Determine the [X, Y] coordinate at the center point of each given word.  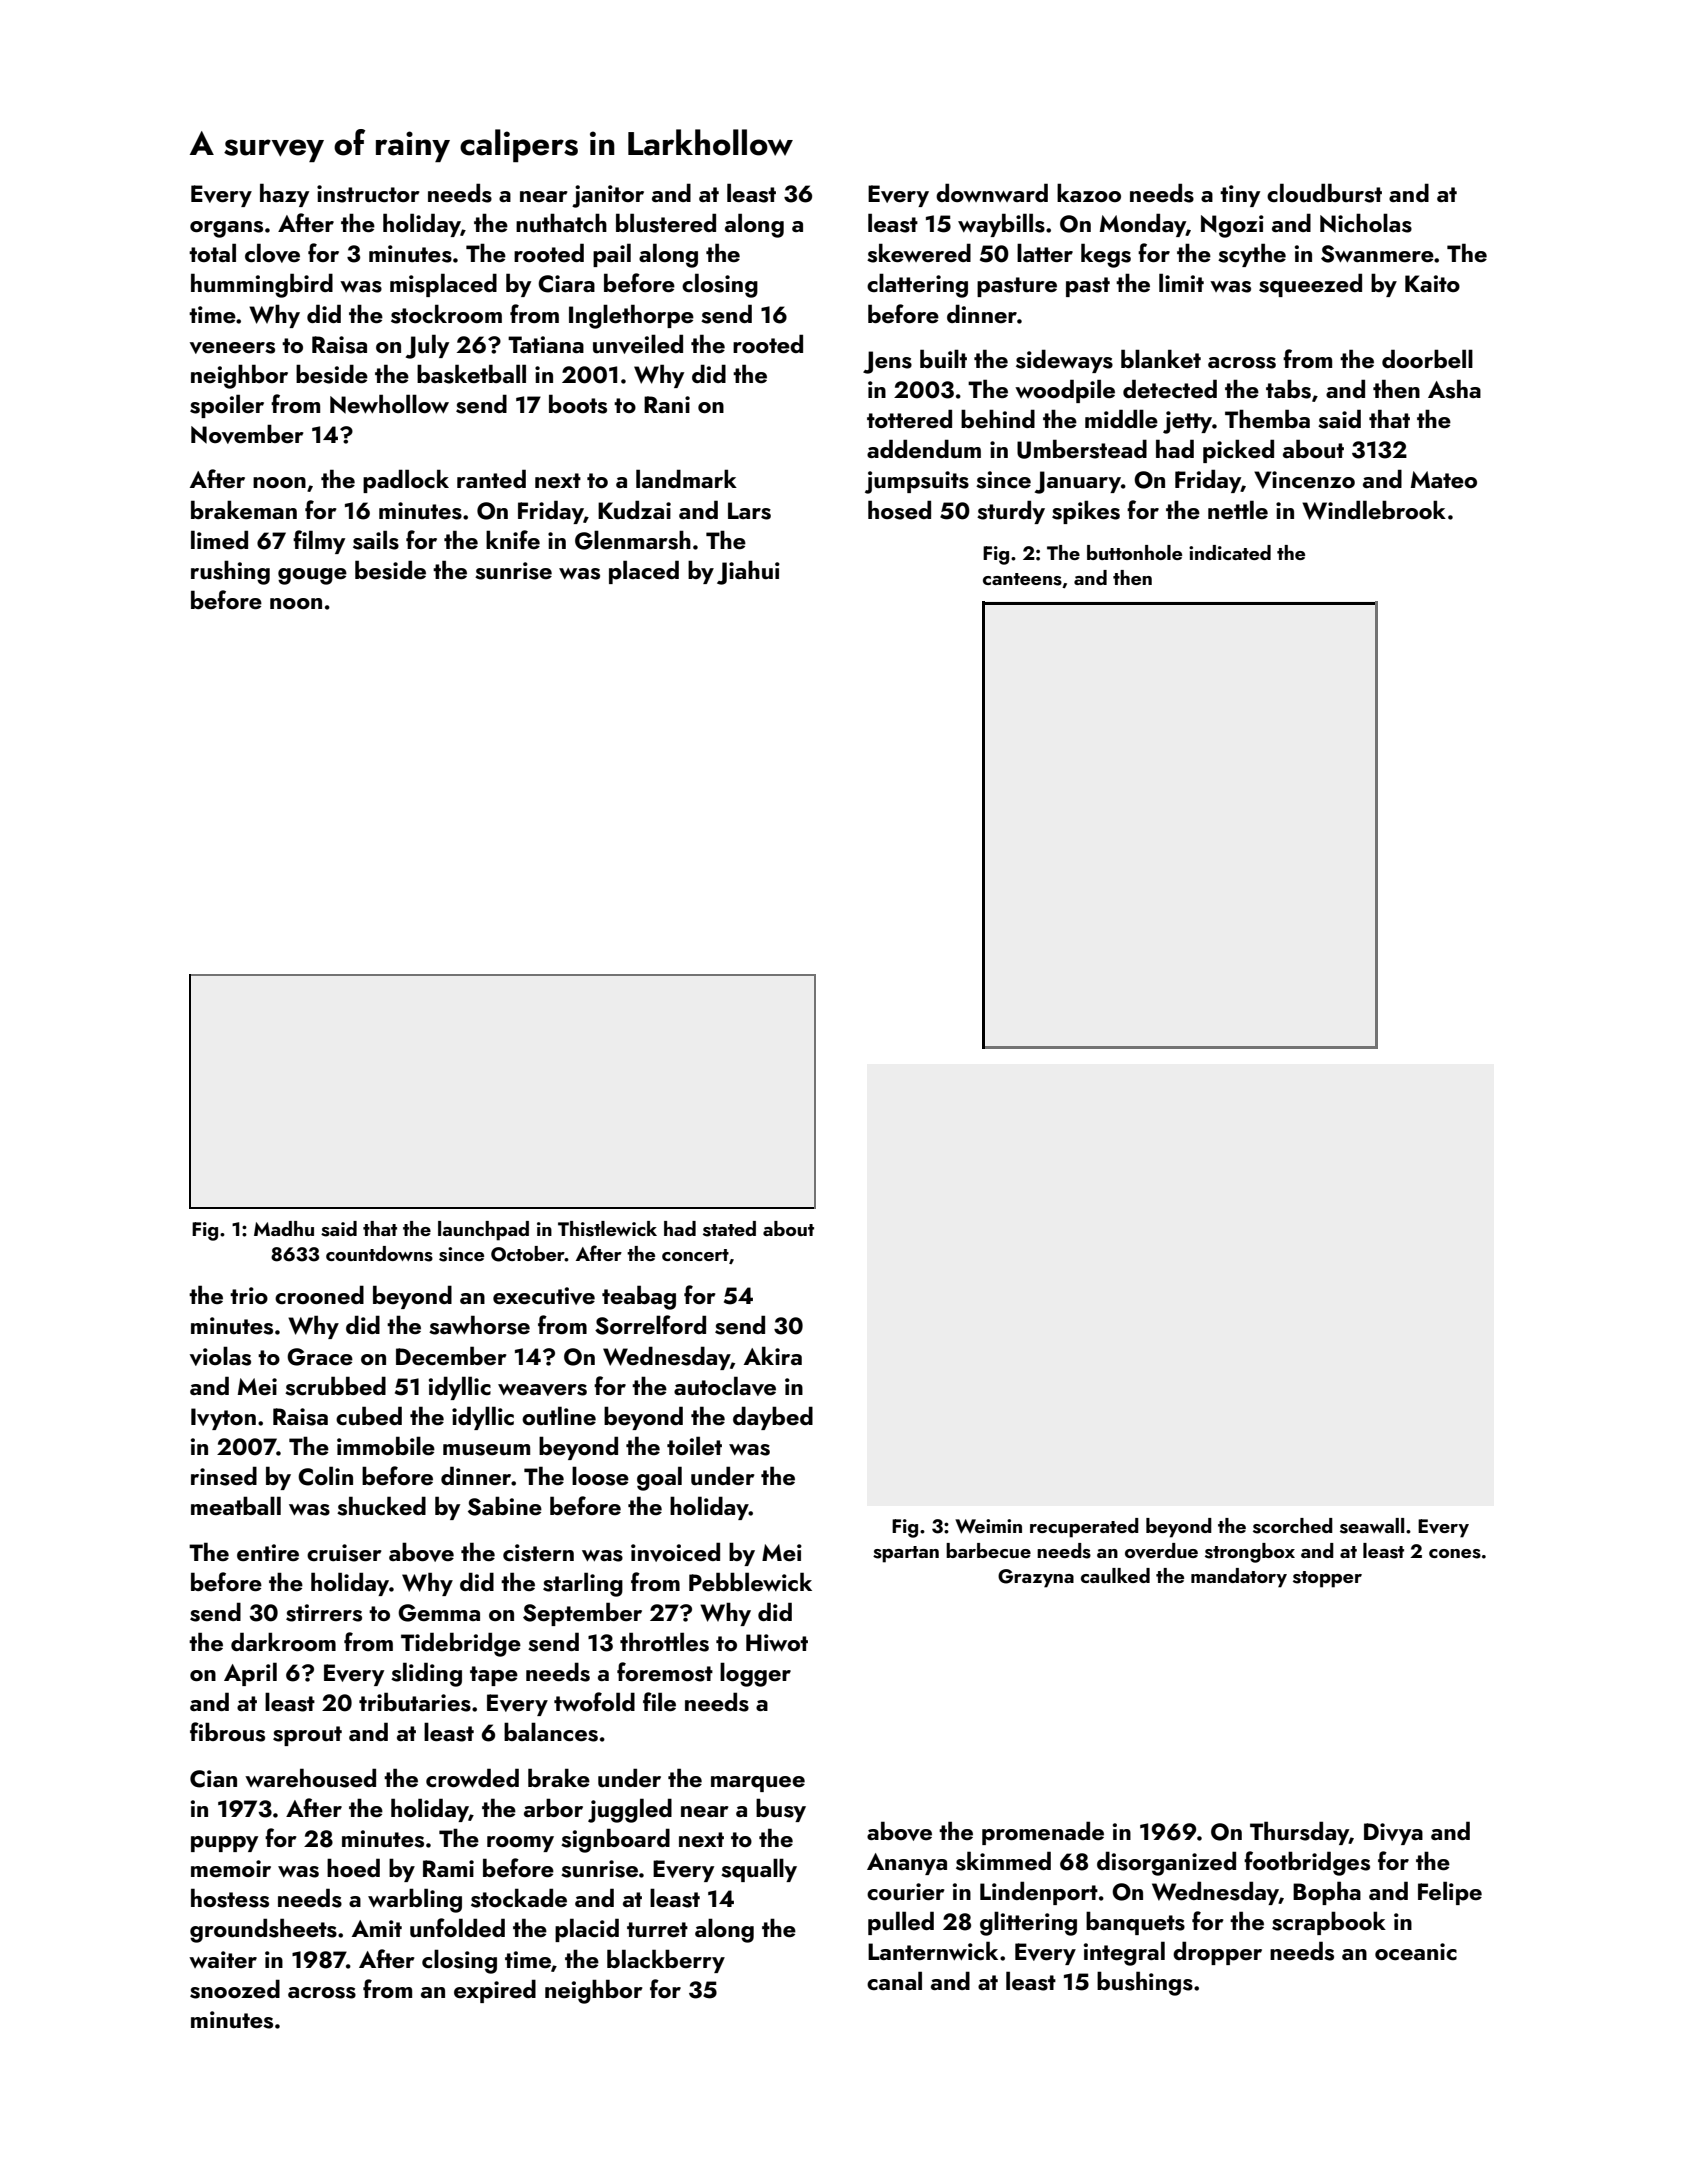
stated [729, 1229]
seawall [1372, 1526]
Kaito [1432, 283]
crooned [319, 1294]
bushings [1145, 1983]
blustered [666, 223]
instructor [368, 194]
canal [894, 1980]
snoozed [235, 1989]
